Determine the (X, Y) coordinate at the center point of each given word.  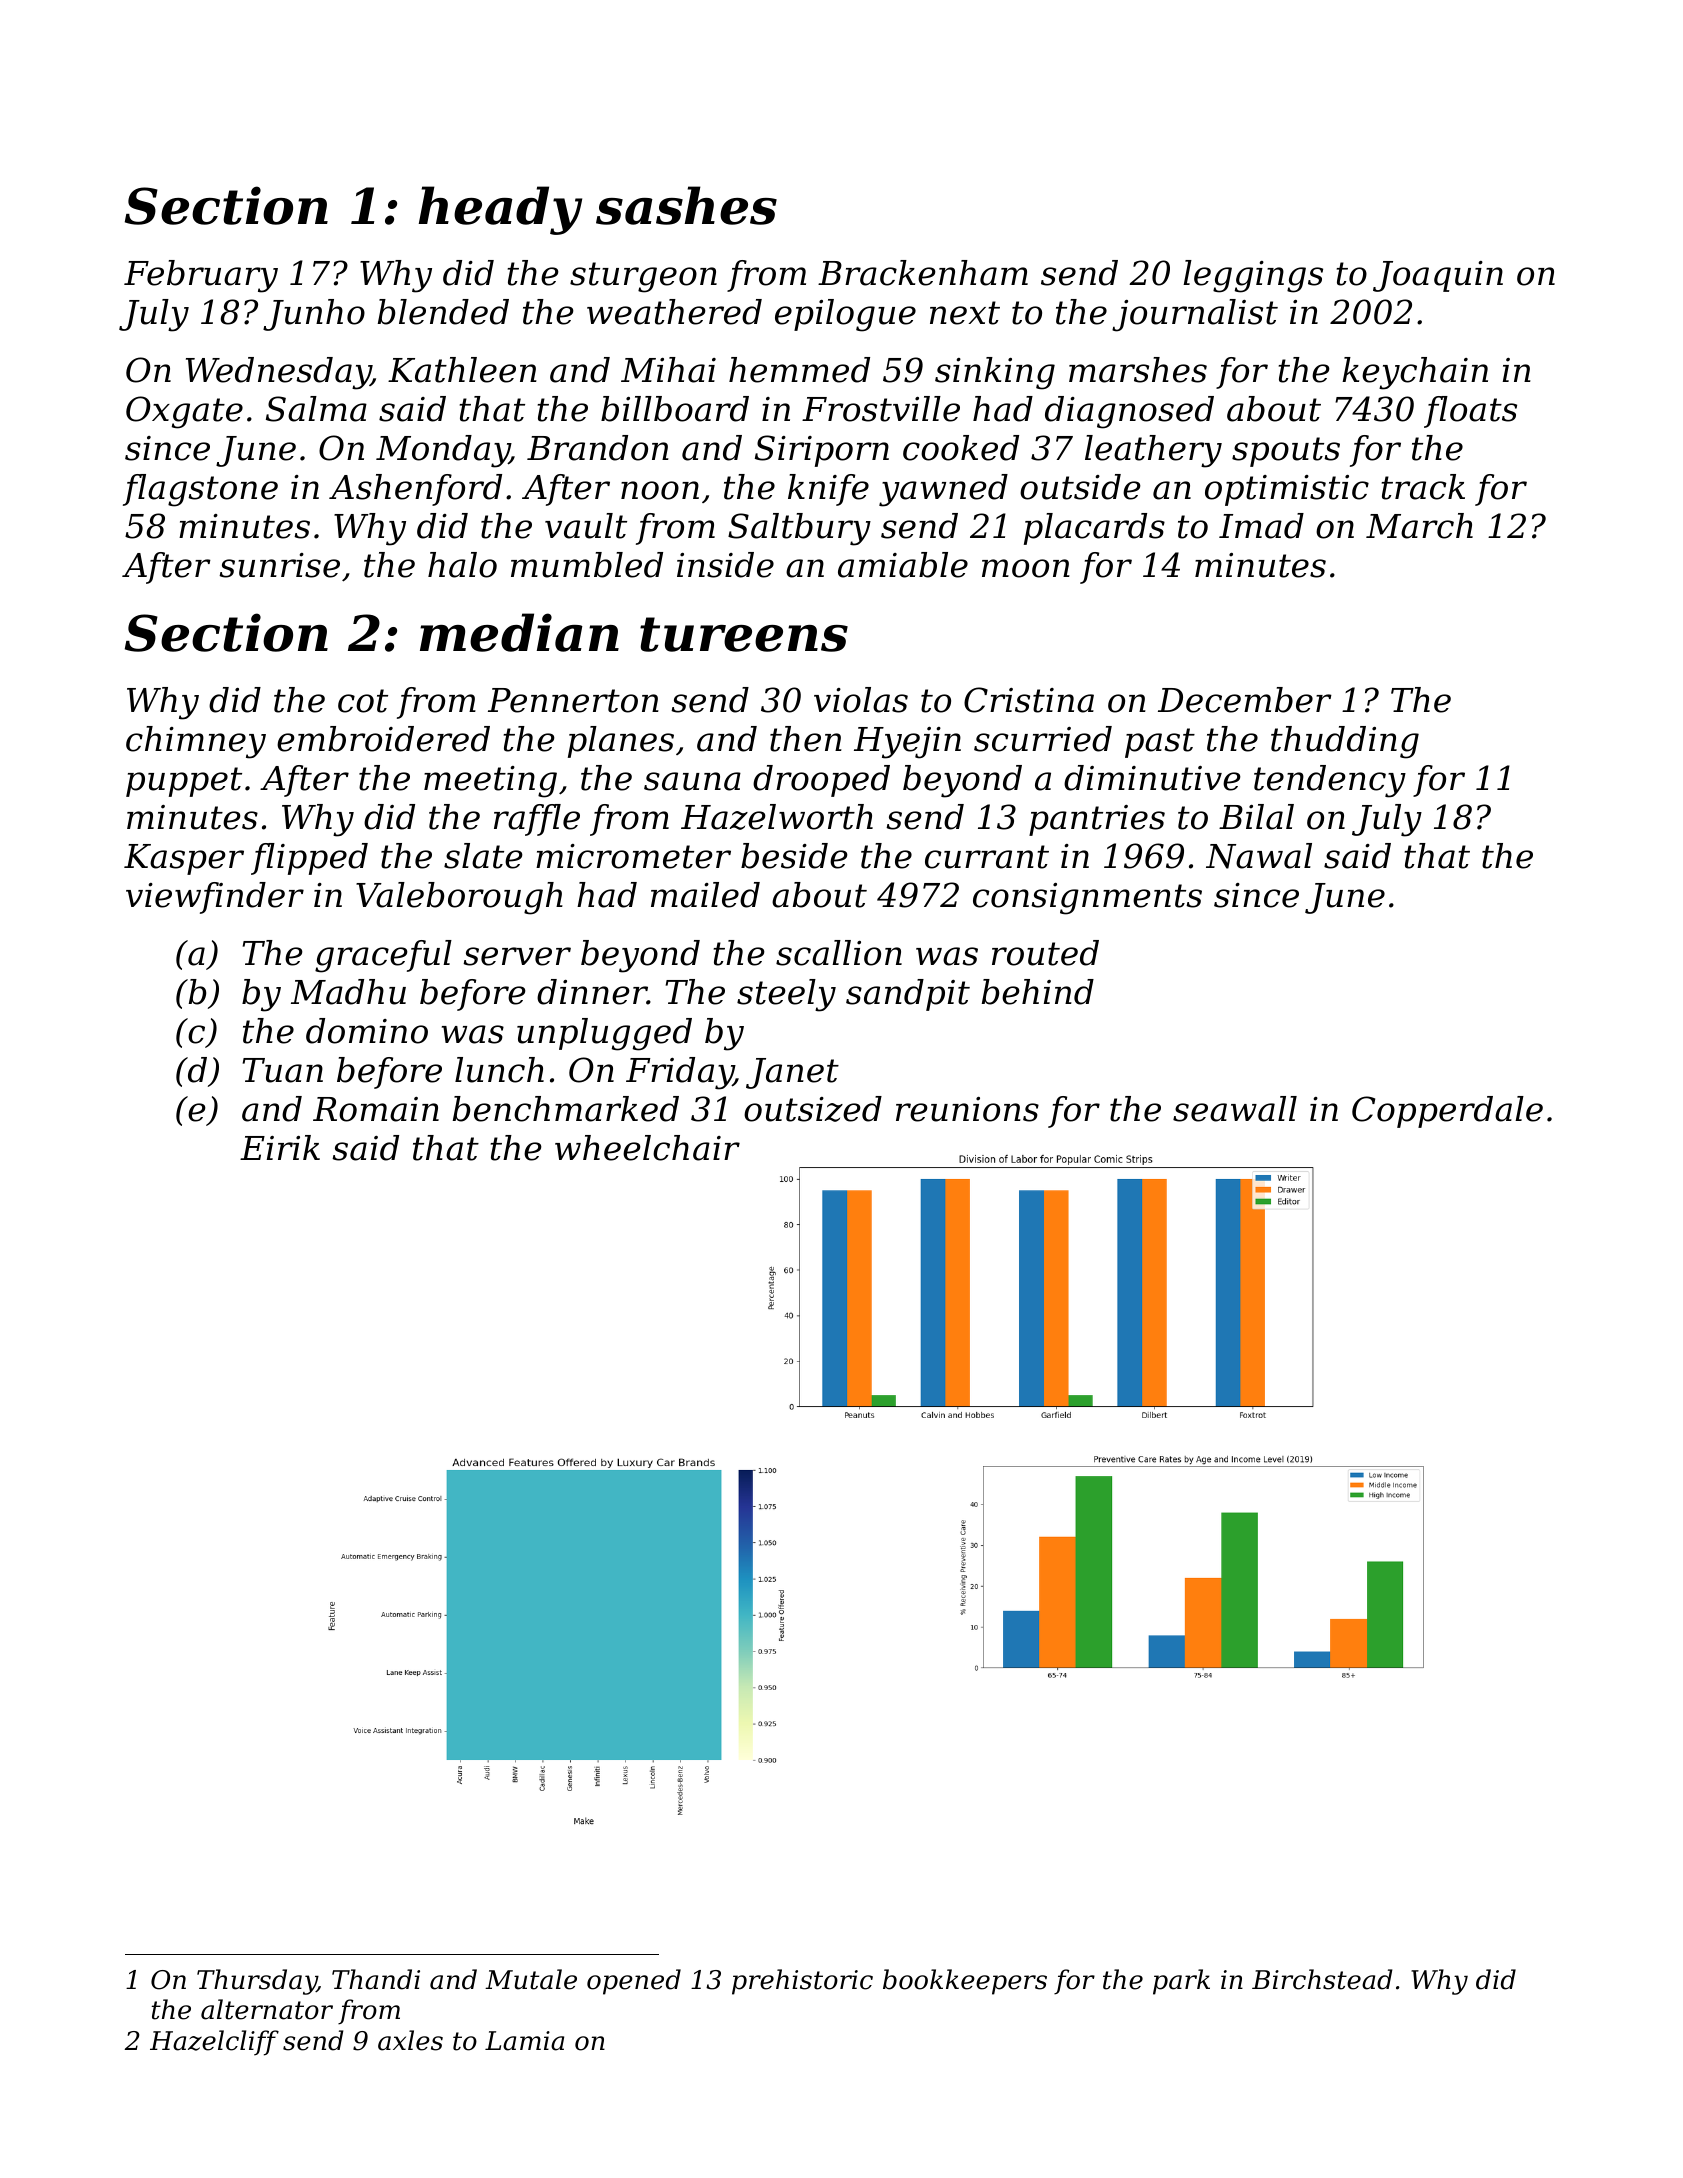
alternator (267, 2009)
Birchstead (1322, 1979)
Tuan (283, 1070)
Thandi (376, 1979)
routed (1045, 953)
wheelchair (647, 1148)
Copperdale (1447, 1112)
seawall (1235, 1109)
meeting (490, 782)
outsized (813, 1109)
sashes (686, 205)
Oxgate (184, 412)
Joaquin (1438, 276)
